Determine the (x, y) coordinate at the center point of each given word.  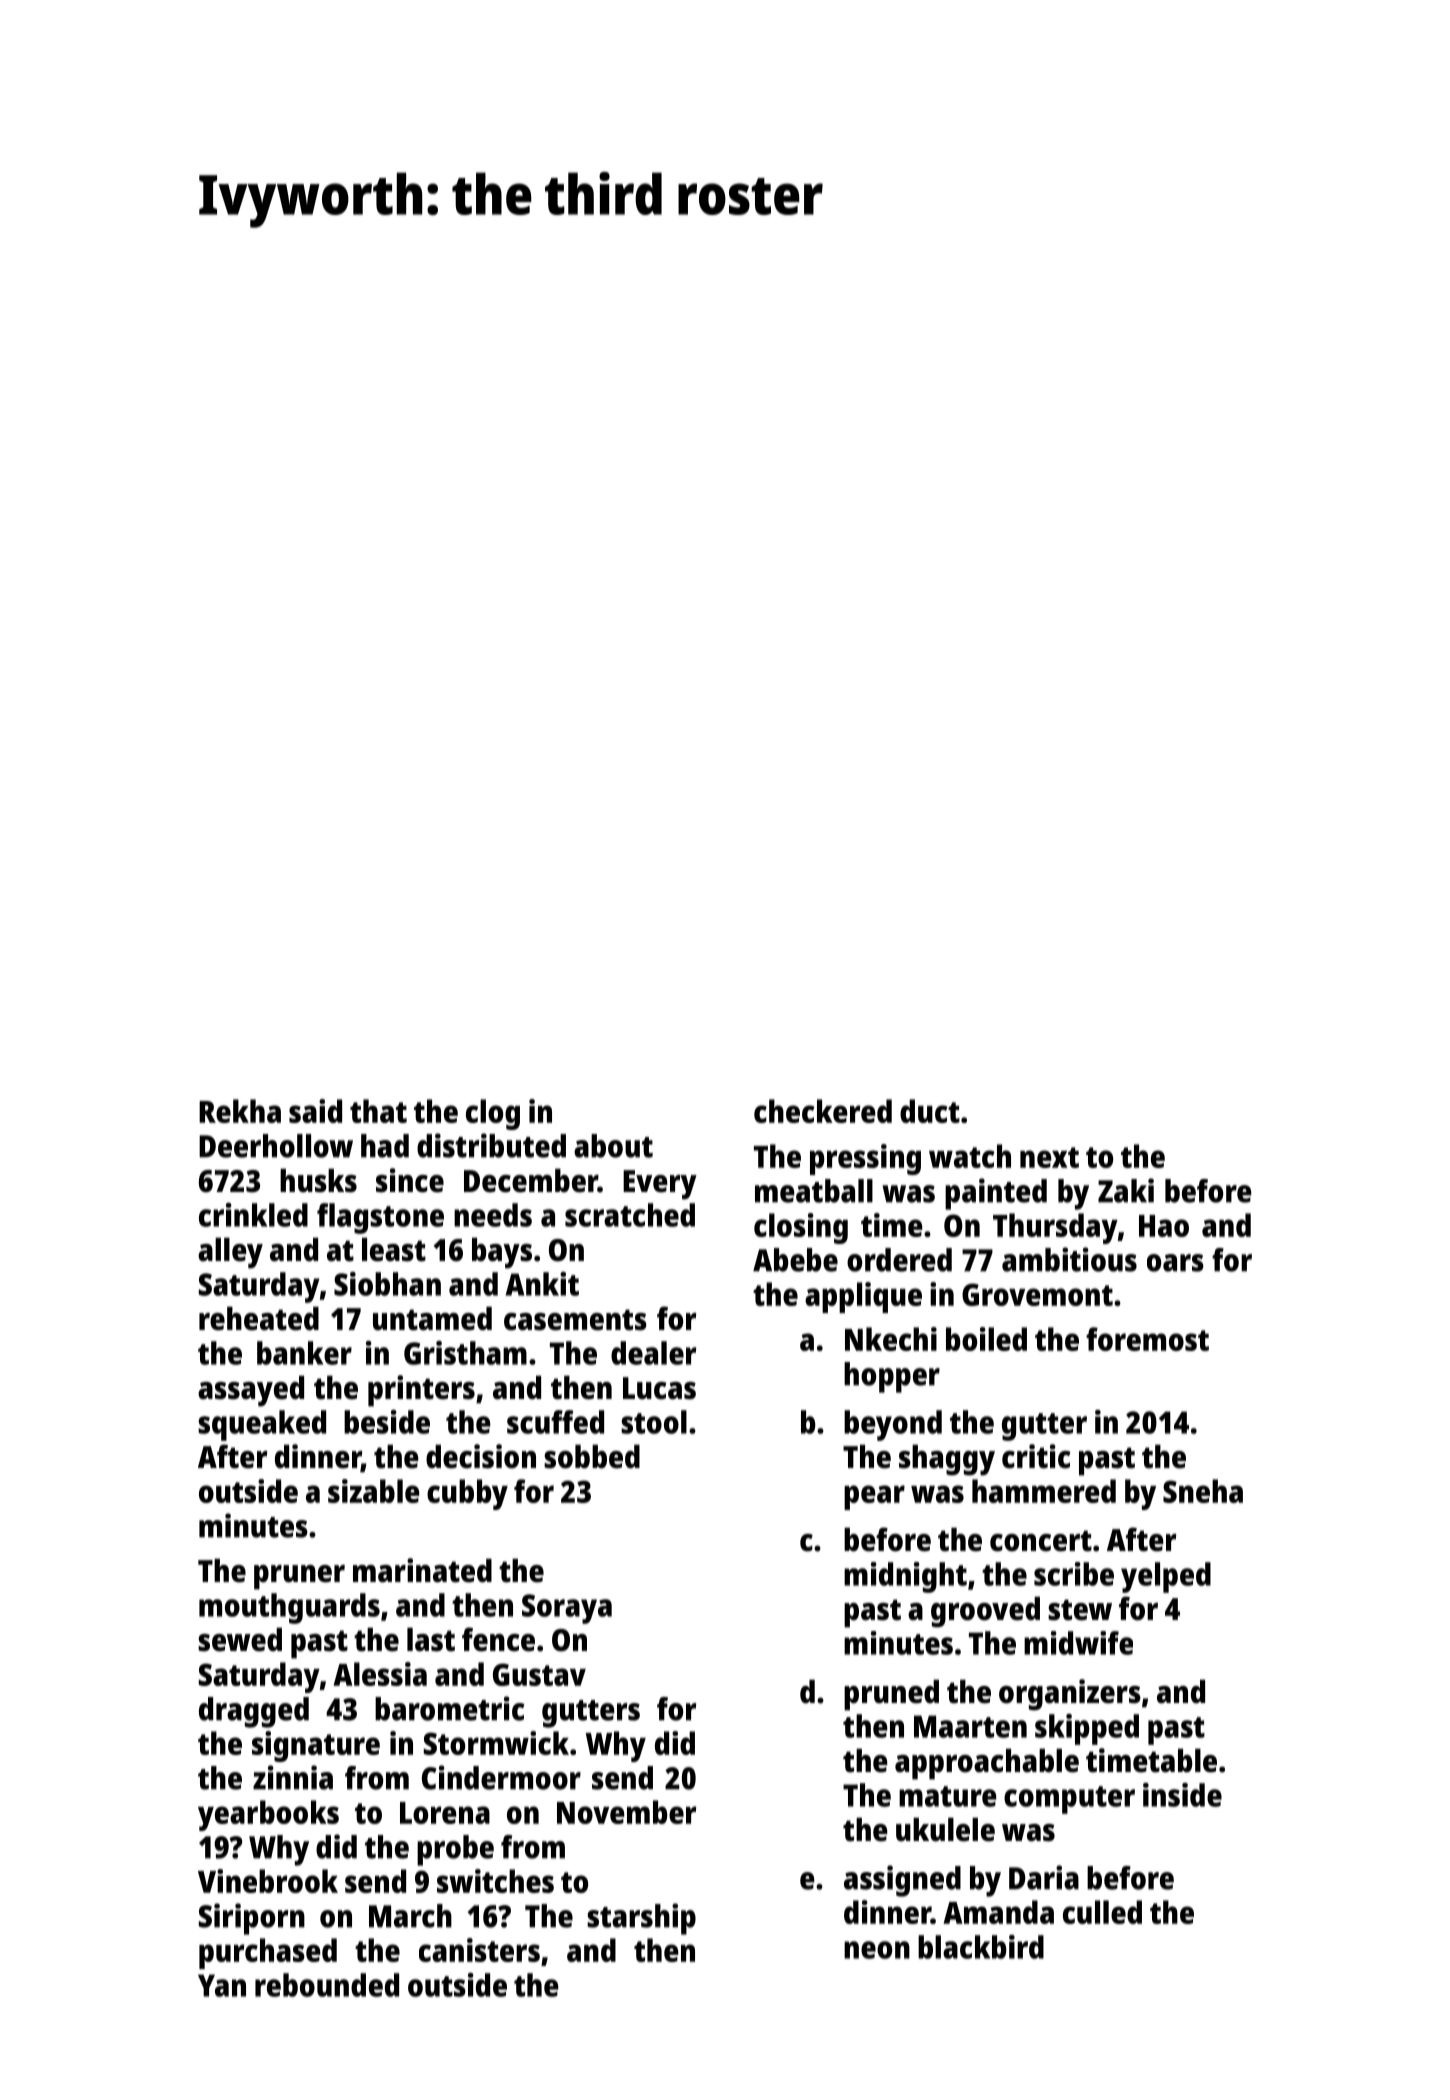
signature (316, 1746)
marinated (422, 1570)
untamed (432, 1319)
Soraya (567, 1609)
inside (1182, 1795)
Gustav (539, 1674)
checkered (823, 1111)
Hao (1164, 1226)
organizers (1070, 1695)
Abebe (795, 1260)
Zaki (1126, 1190)
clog (493, 1114)
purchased (268, 1953)
